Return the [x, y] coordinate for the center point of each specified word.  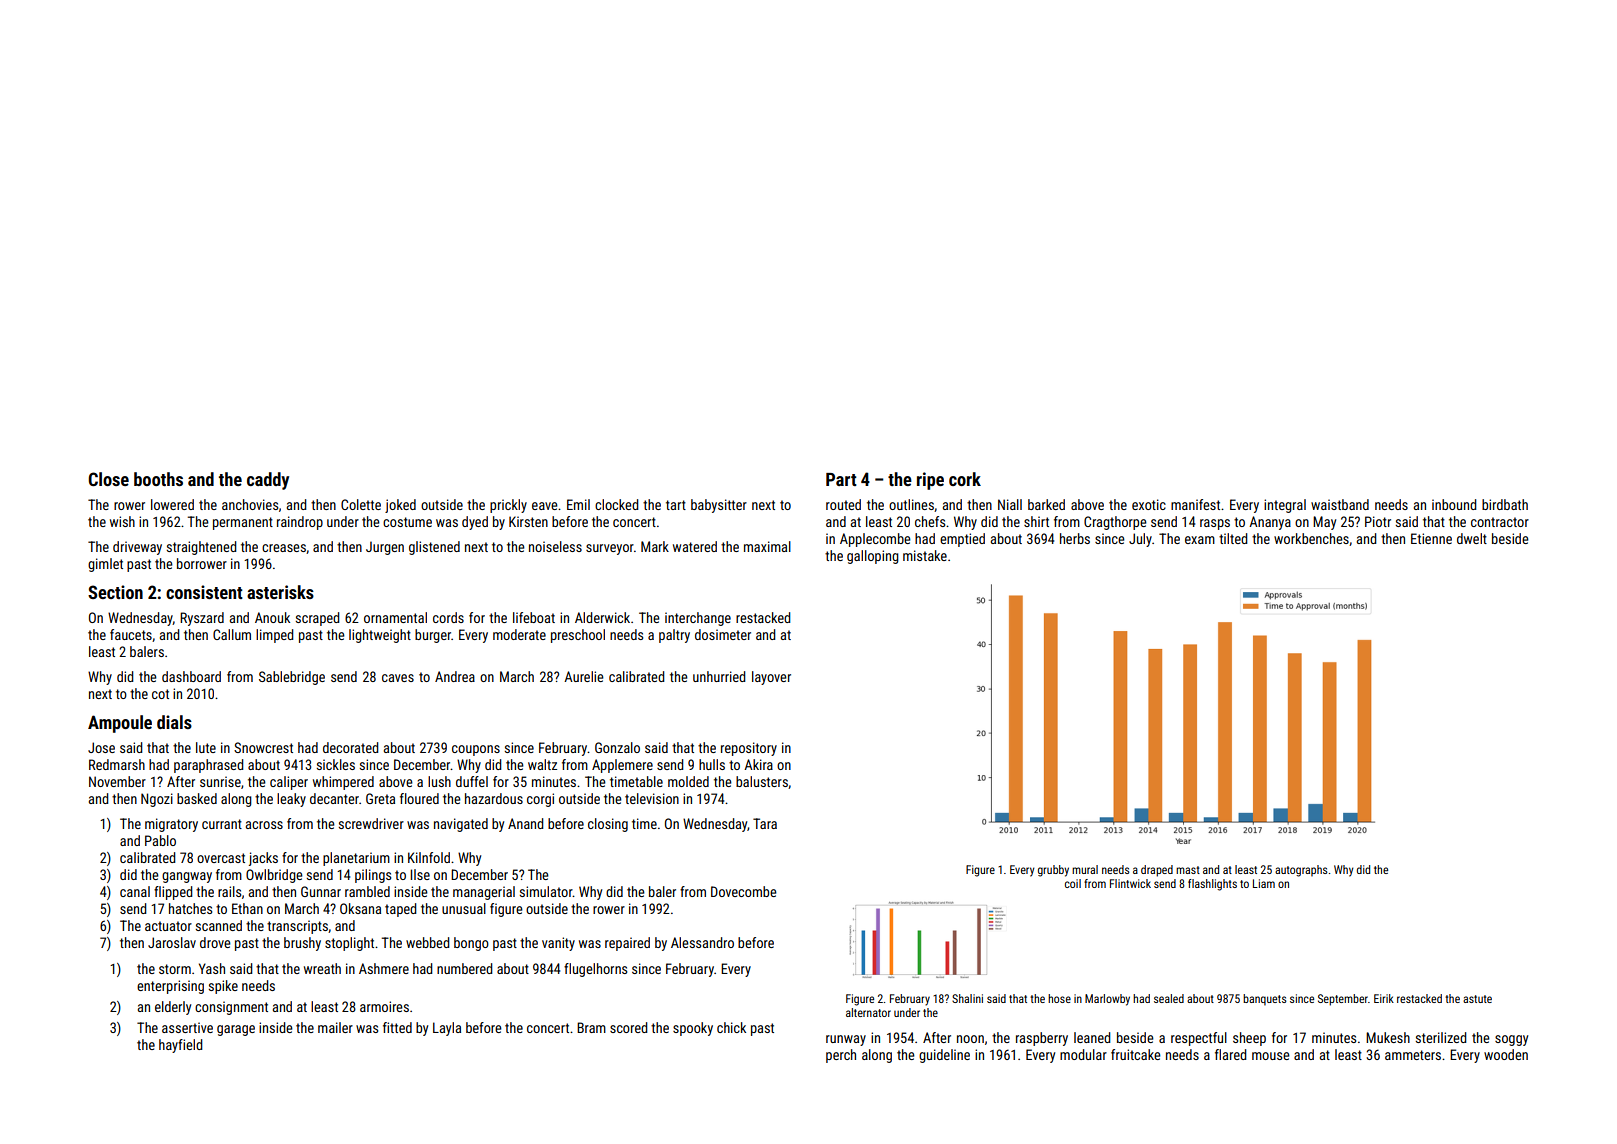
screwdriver [371, 823]
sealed [1169, 998]
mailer [335, 1027]
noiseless [555, 546]
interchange [698, 619]
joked [400, 506]
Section [115, 592]
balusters [762, 781]
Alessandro [702, 942]
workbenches [1311, 538]
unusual [464, 908]
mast [1188, 870]
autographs [1301, 871]
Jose [101, 747]
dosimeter [723, 634]
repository [749, 749]
